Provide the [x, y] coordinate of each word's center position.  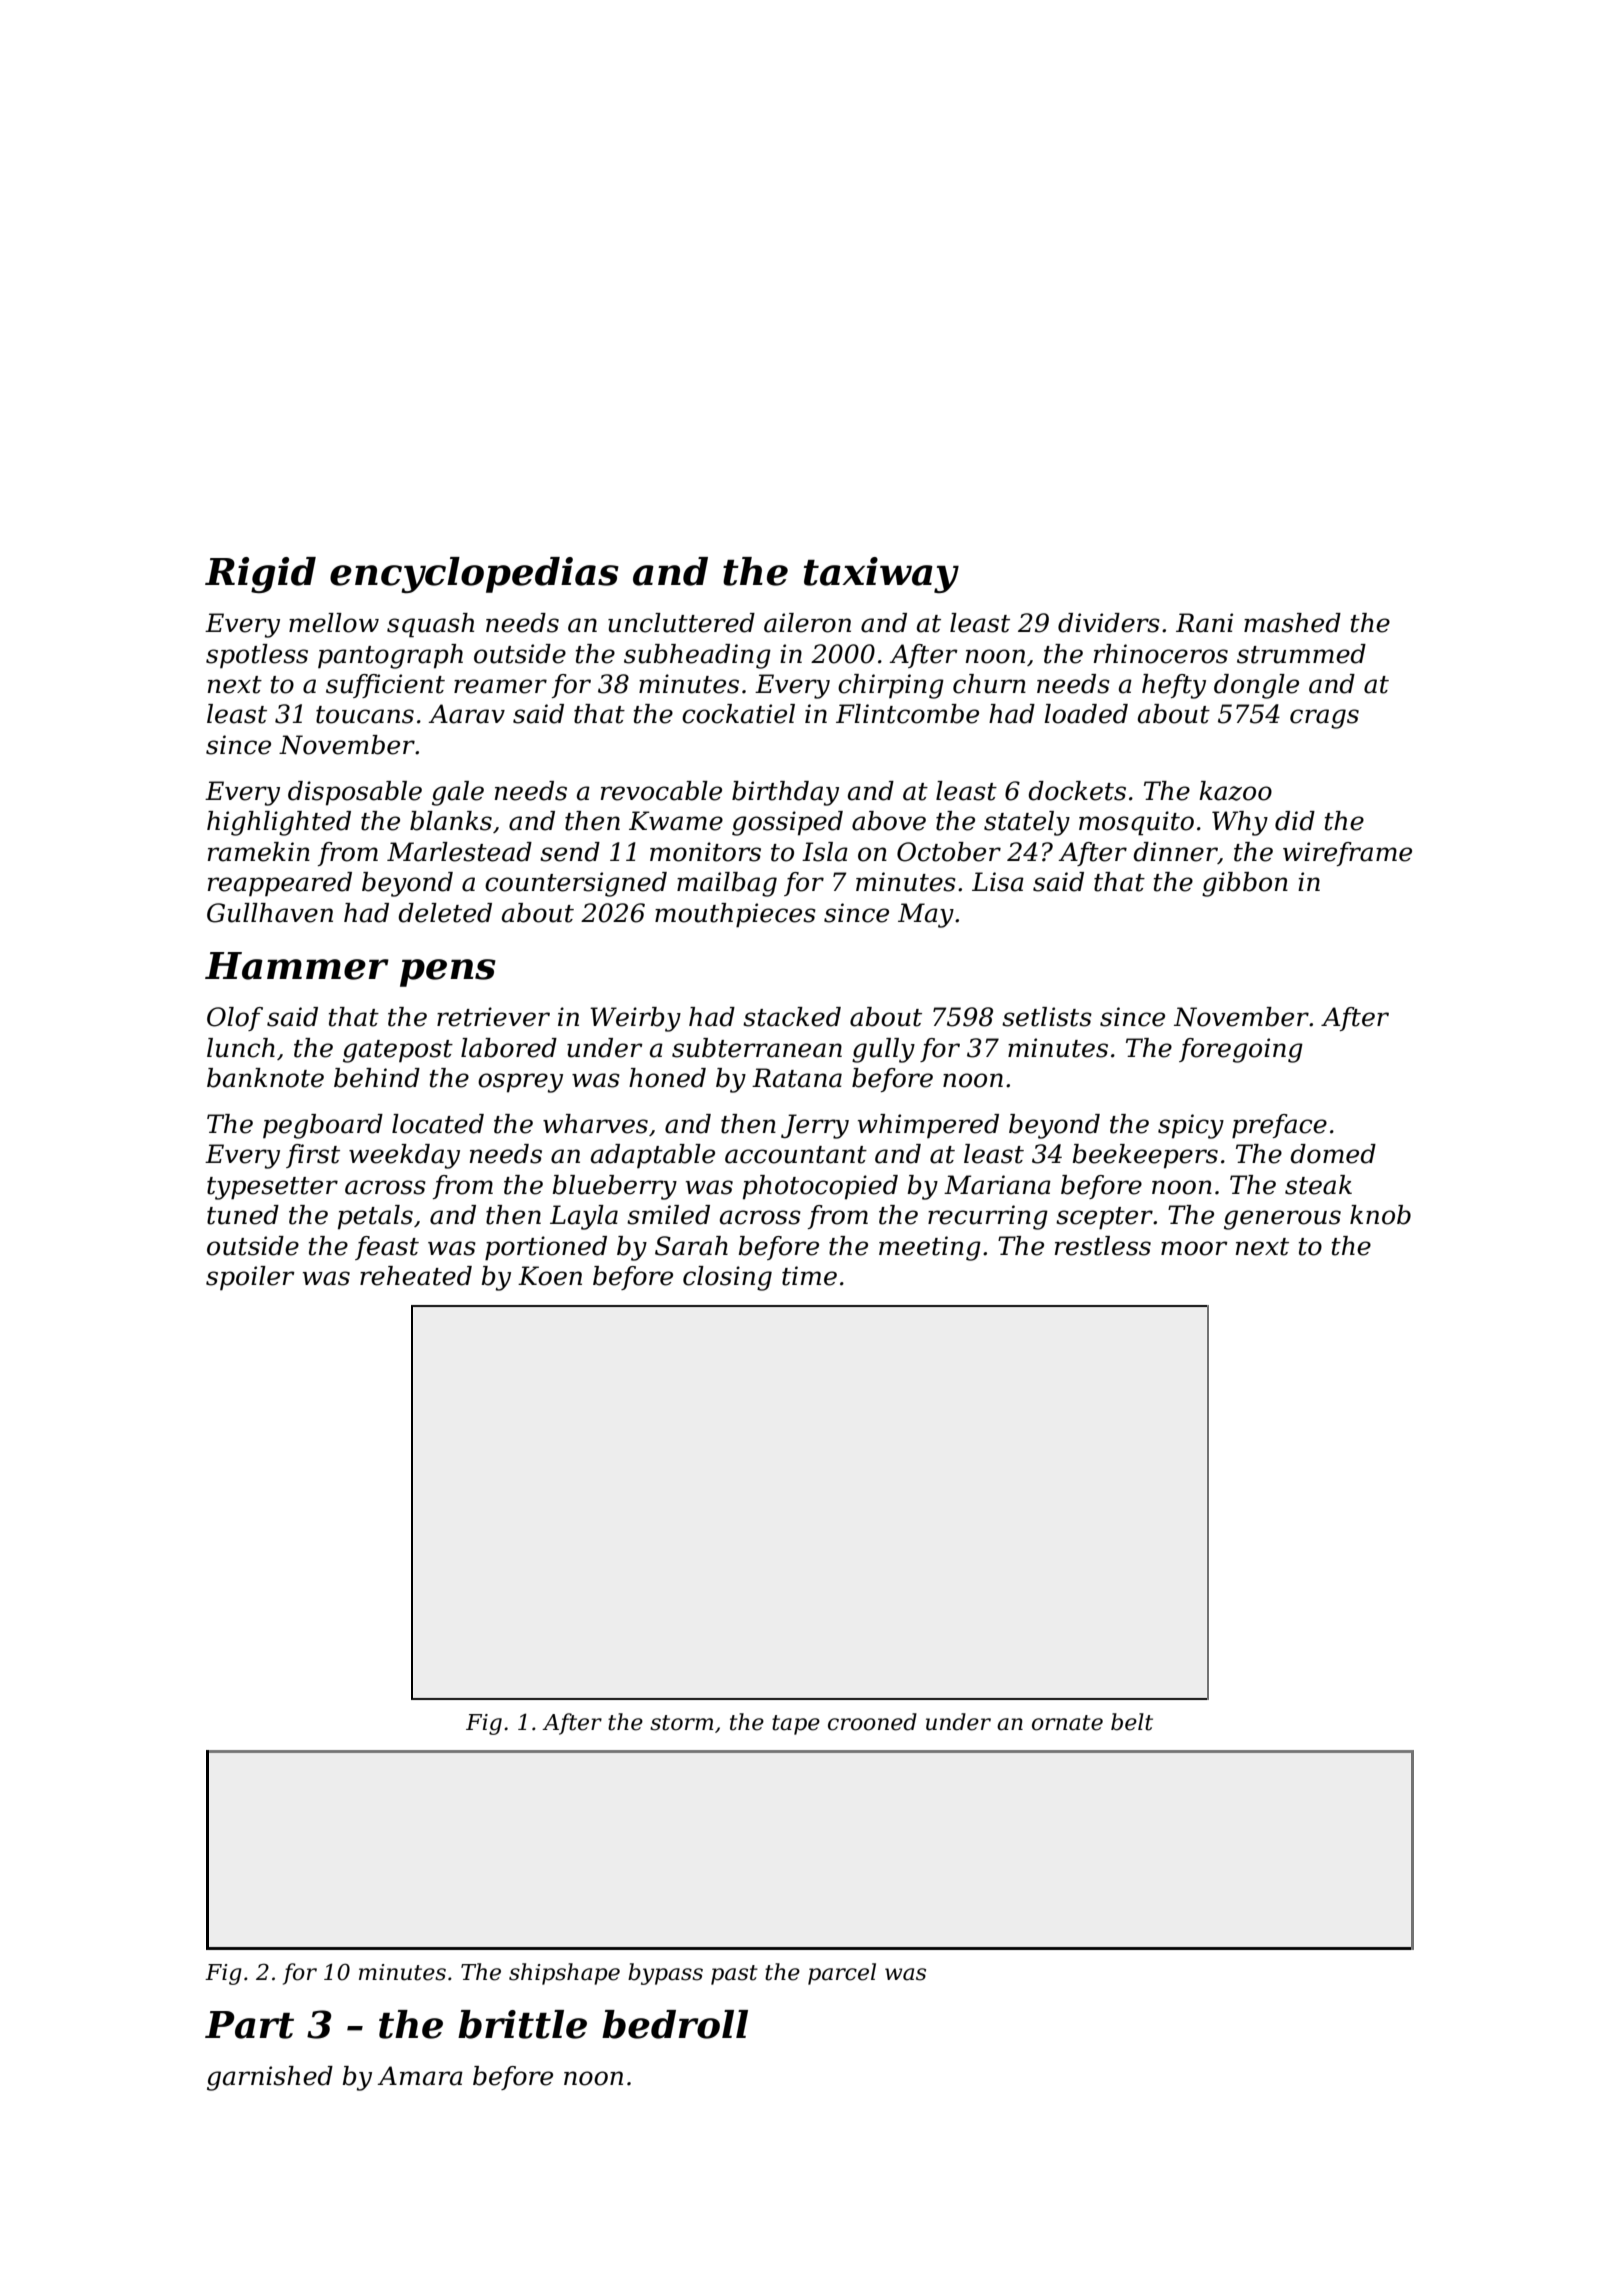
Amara [420, 2076]
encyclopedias [474, 575]
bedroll [675, 2024]
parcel [842, 1974]
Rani [1204, 623]
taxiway [881, 575]
